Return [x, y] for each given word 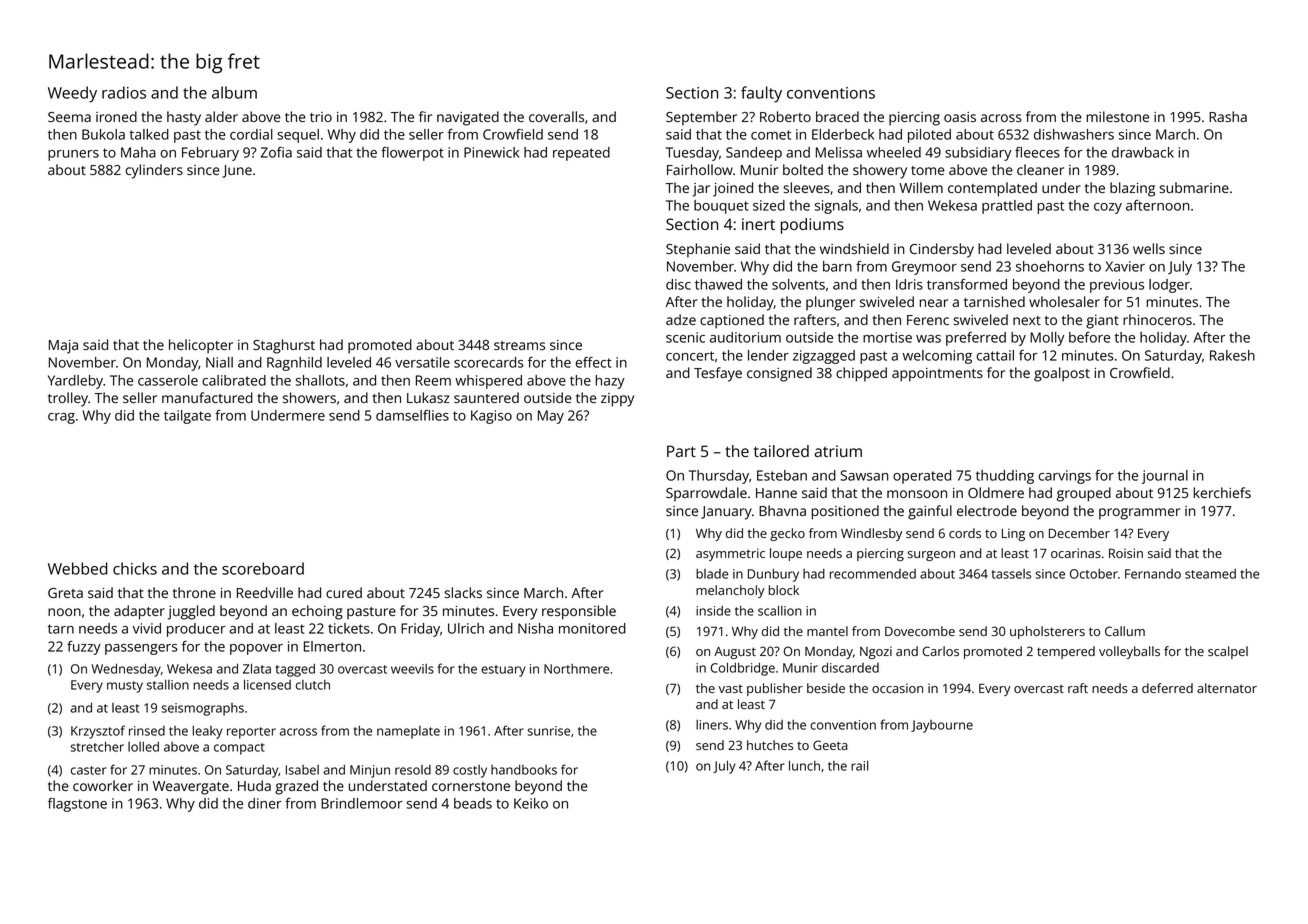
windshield [854, 248]
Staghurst [284, 346]
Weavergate [191, 788]
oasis [960, 117]
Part [681, 451]
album [234, 92]
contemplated [992, 189]
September [701, 118]
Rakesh [1232, 355]
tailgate [187, 417]
